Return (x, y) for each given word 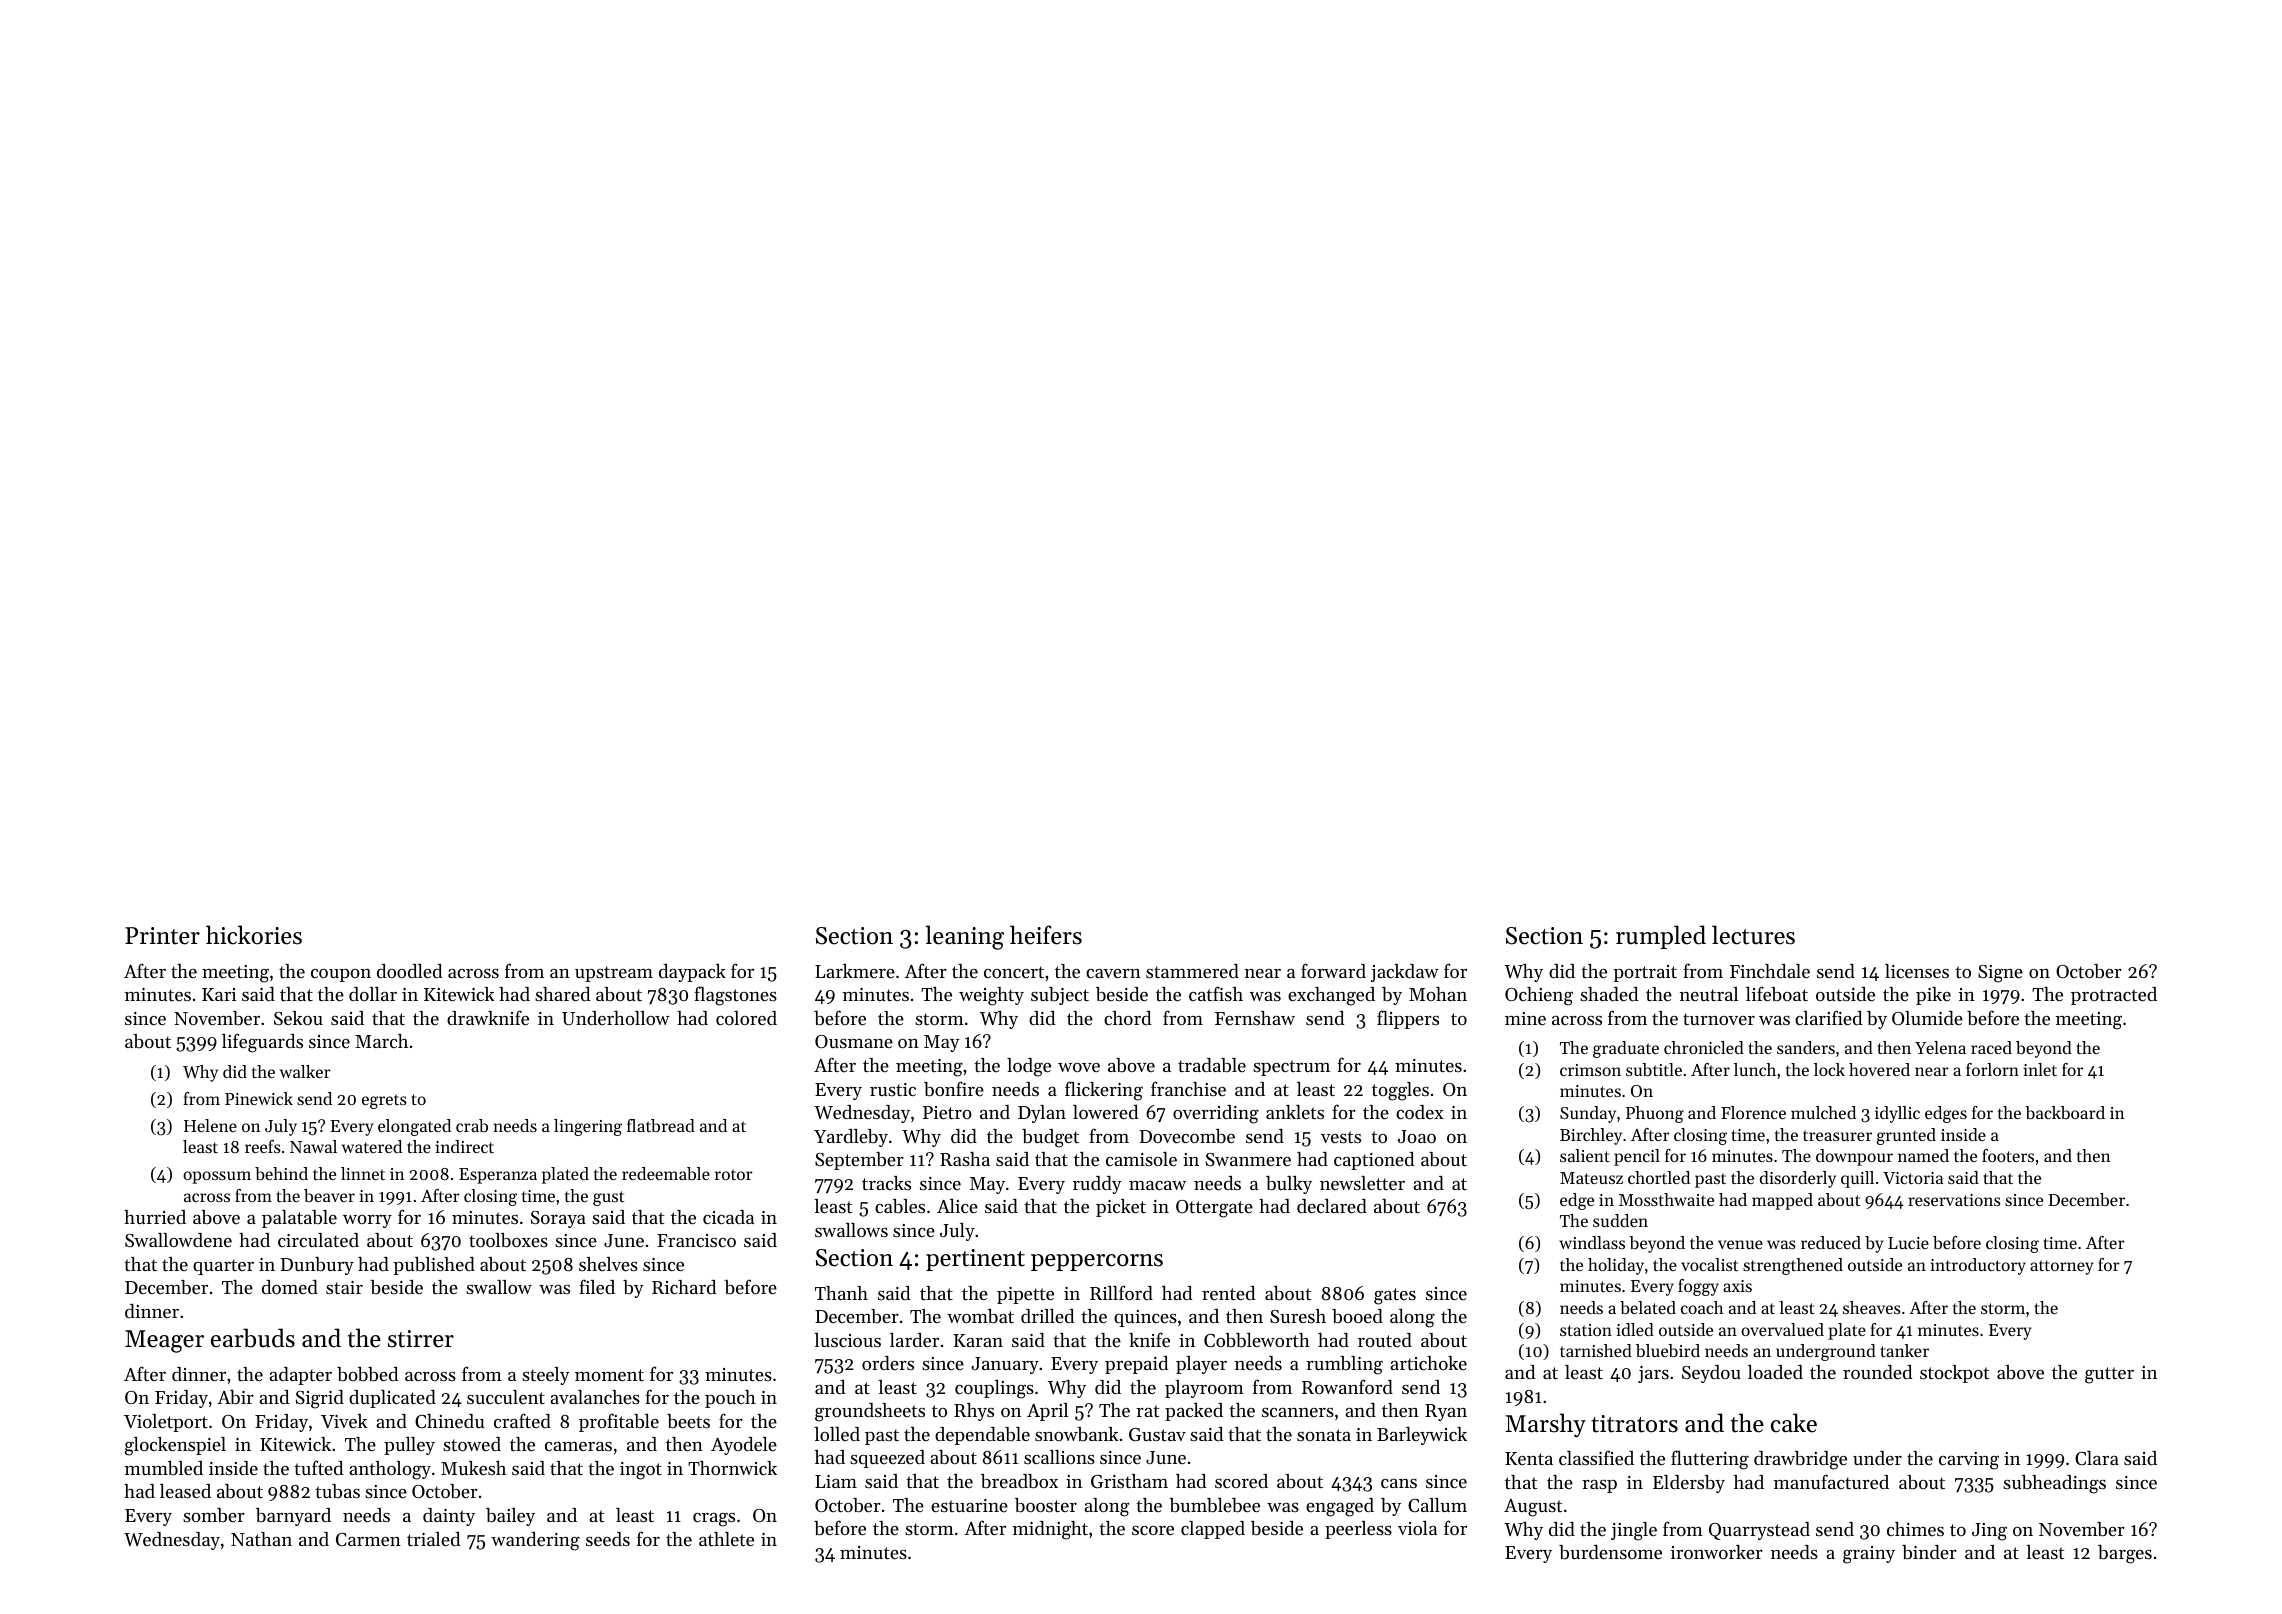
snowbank (1076, 1434)
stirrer (421, 1339)
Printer (162, 936)
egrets (384, 1101)
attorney (2061, 1267)
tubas (337, 1491)
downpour (1854, 1157)
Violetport (166, 1423)
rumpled (1661, 937)
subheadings (2054, 1484)
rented (1228, 1293)
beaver (329, 1195)
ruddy (1097, 1185)
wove (1079, 1067)
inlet (2040, 1069)
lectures (1753, 935)
